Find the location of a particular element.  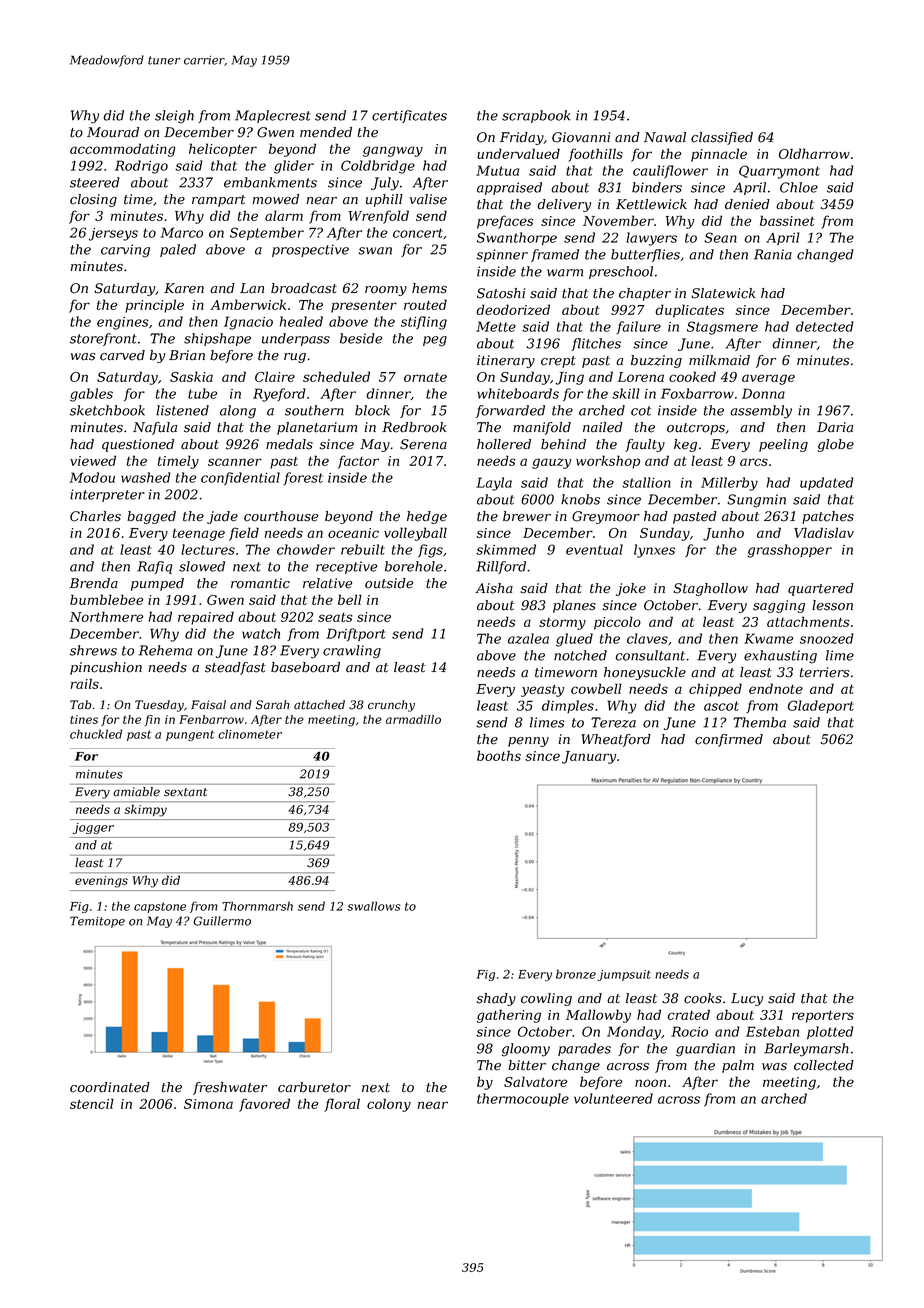

favored is located at coordinates (264, 1105).
